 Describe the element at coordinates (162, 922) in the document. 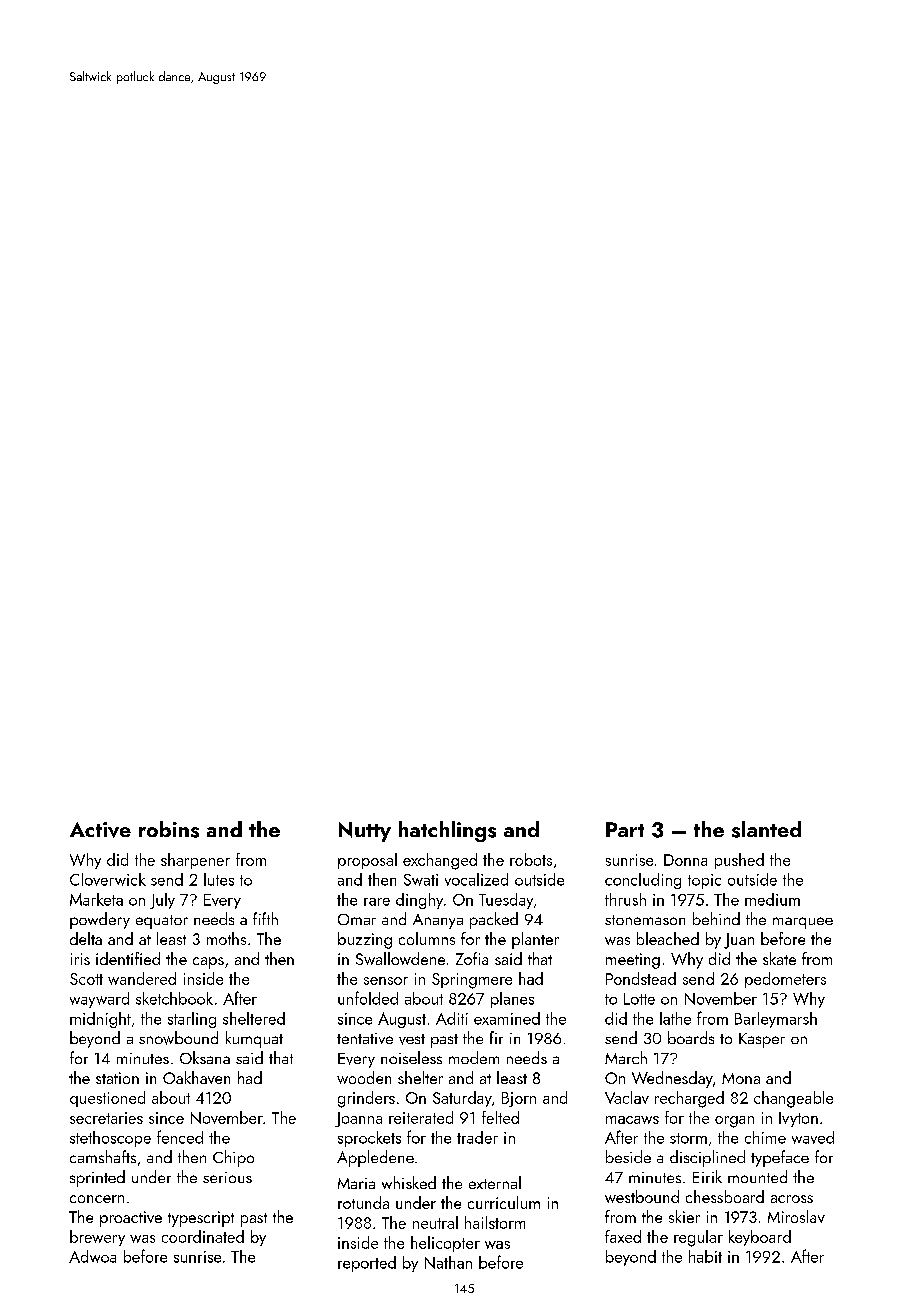

I see `equator` at that location.
